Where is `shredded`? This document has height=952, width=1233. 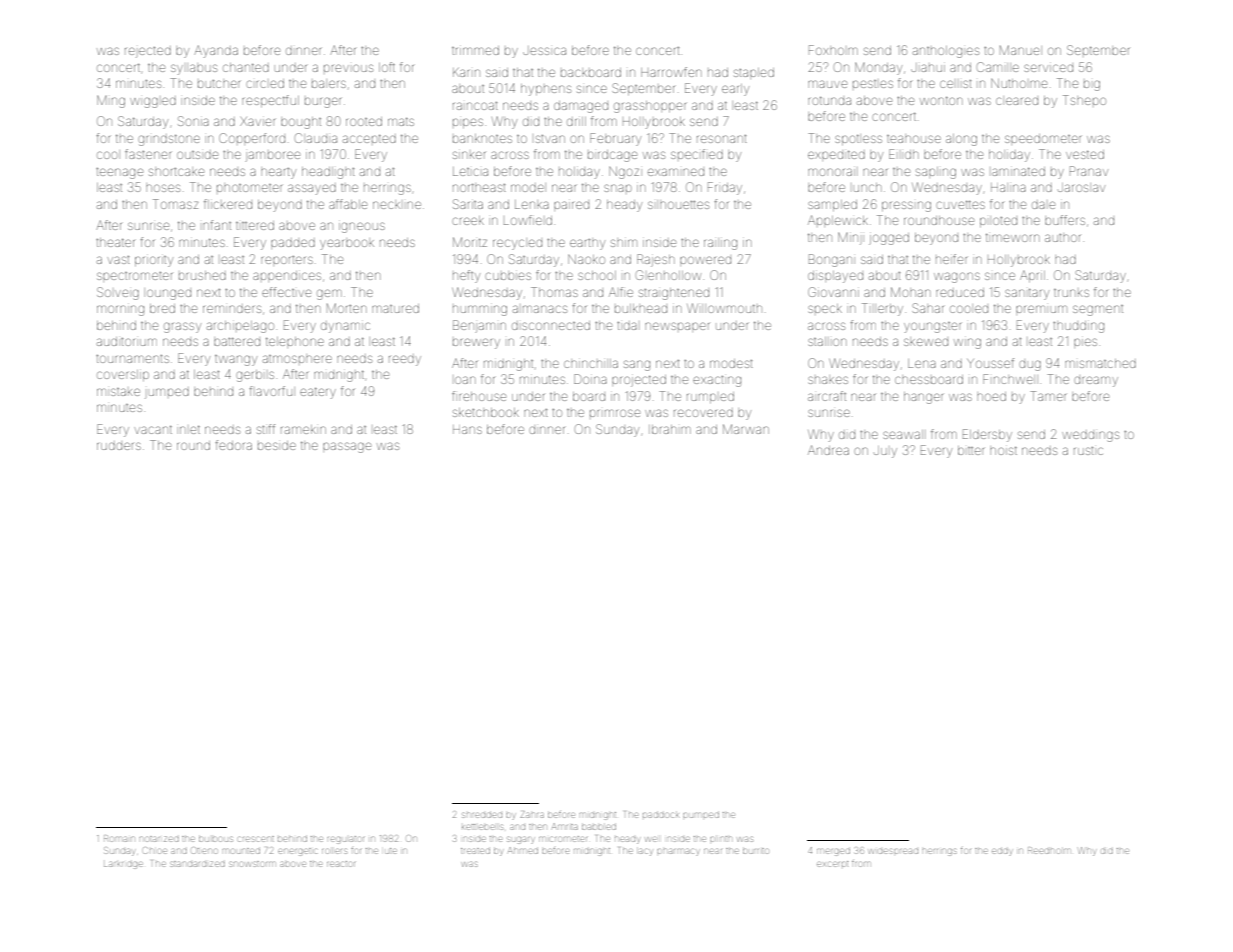
shredded is located at coordinates (482, 815).
